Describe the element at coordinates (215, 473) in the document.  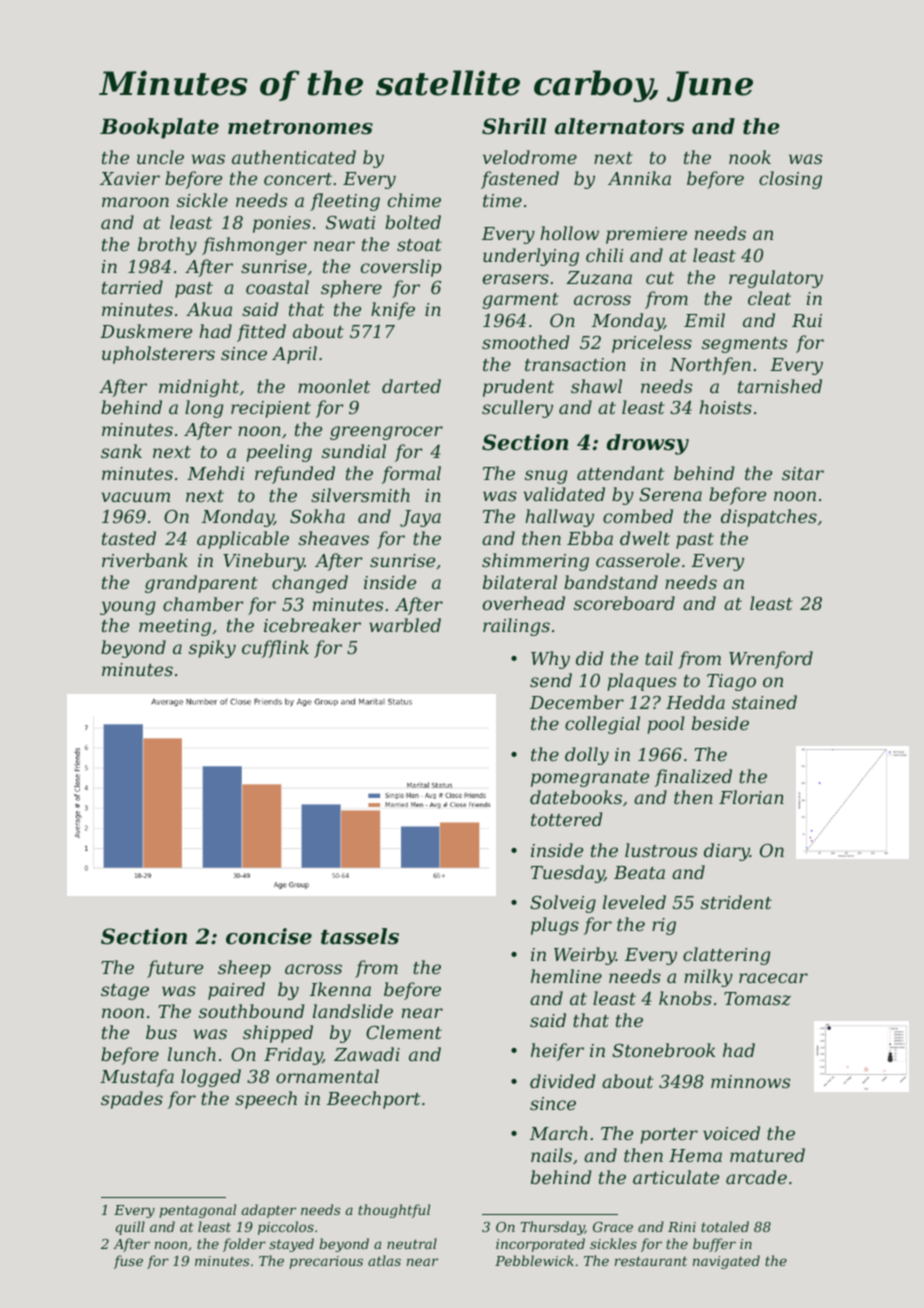
I see `Mehdi` at that location.
